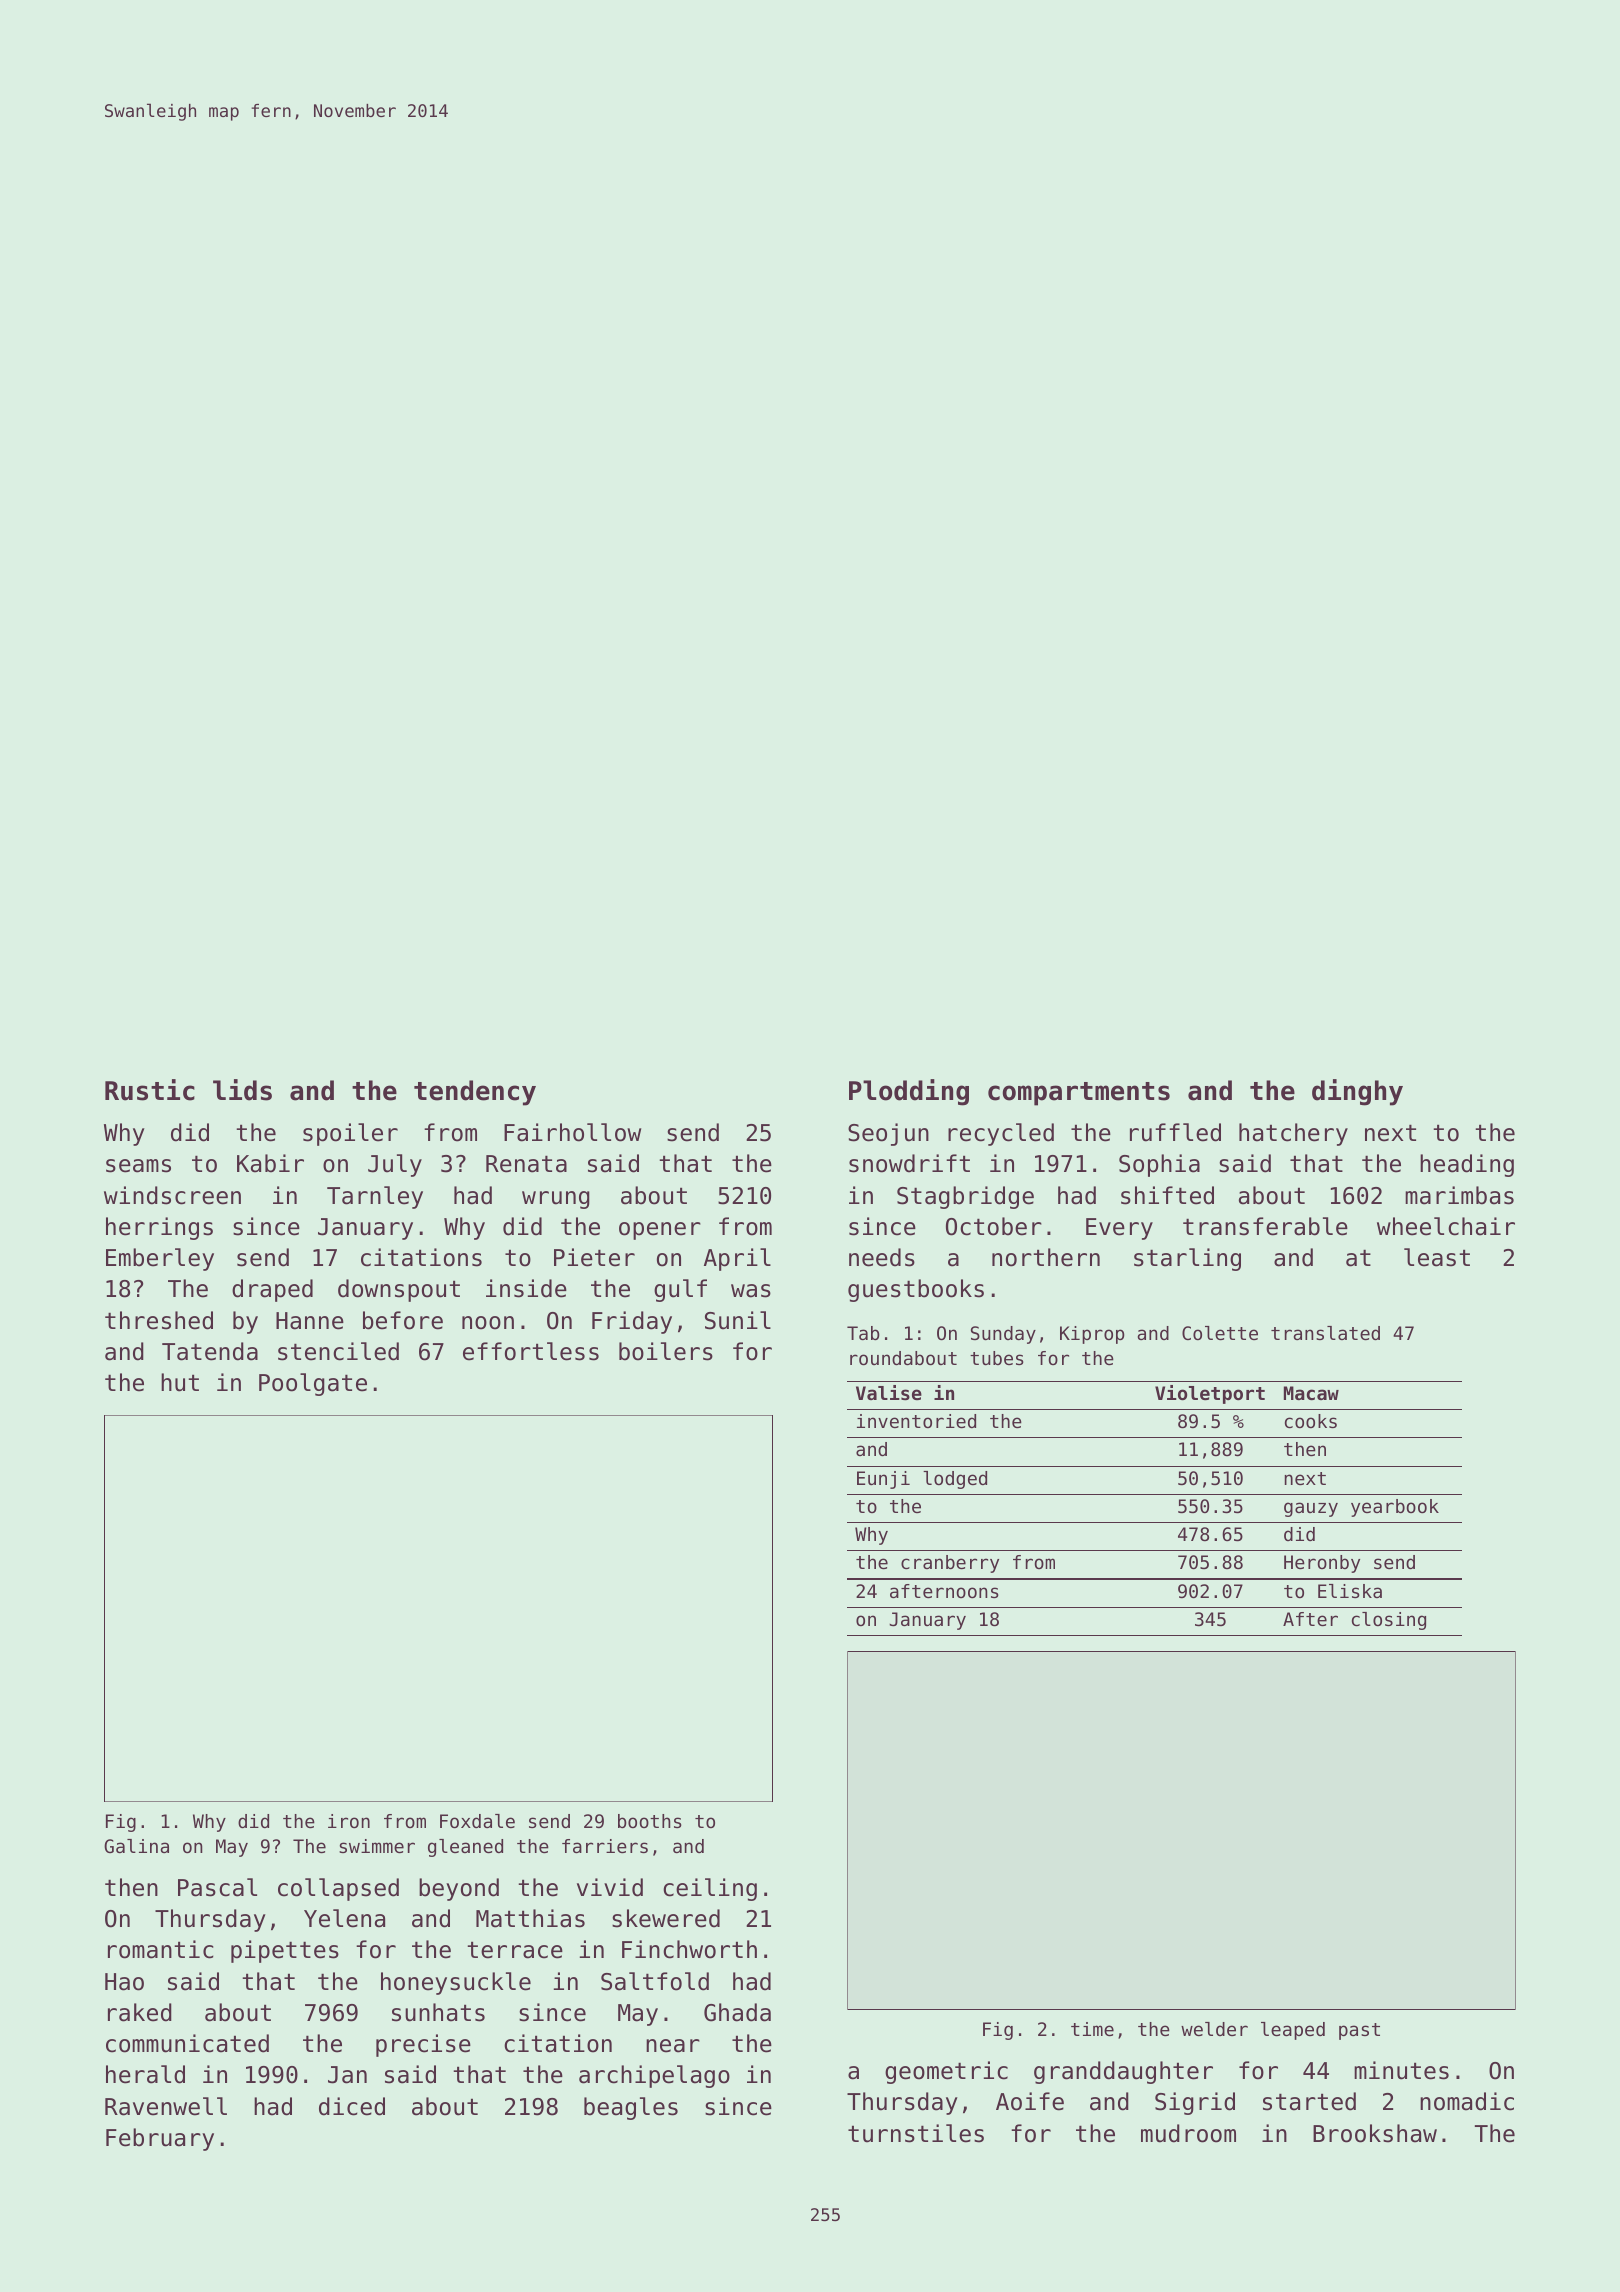  Describe the element at coordinates (1395, 1508) in the screenshot. I see `yearbook` at that location.
